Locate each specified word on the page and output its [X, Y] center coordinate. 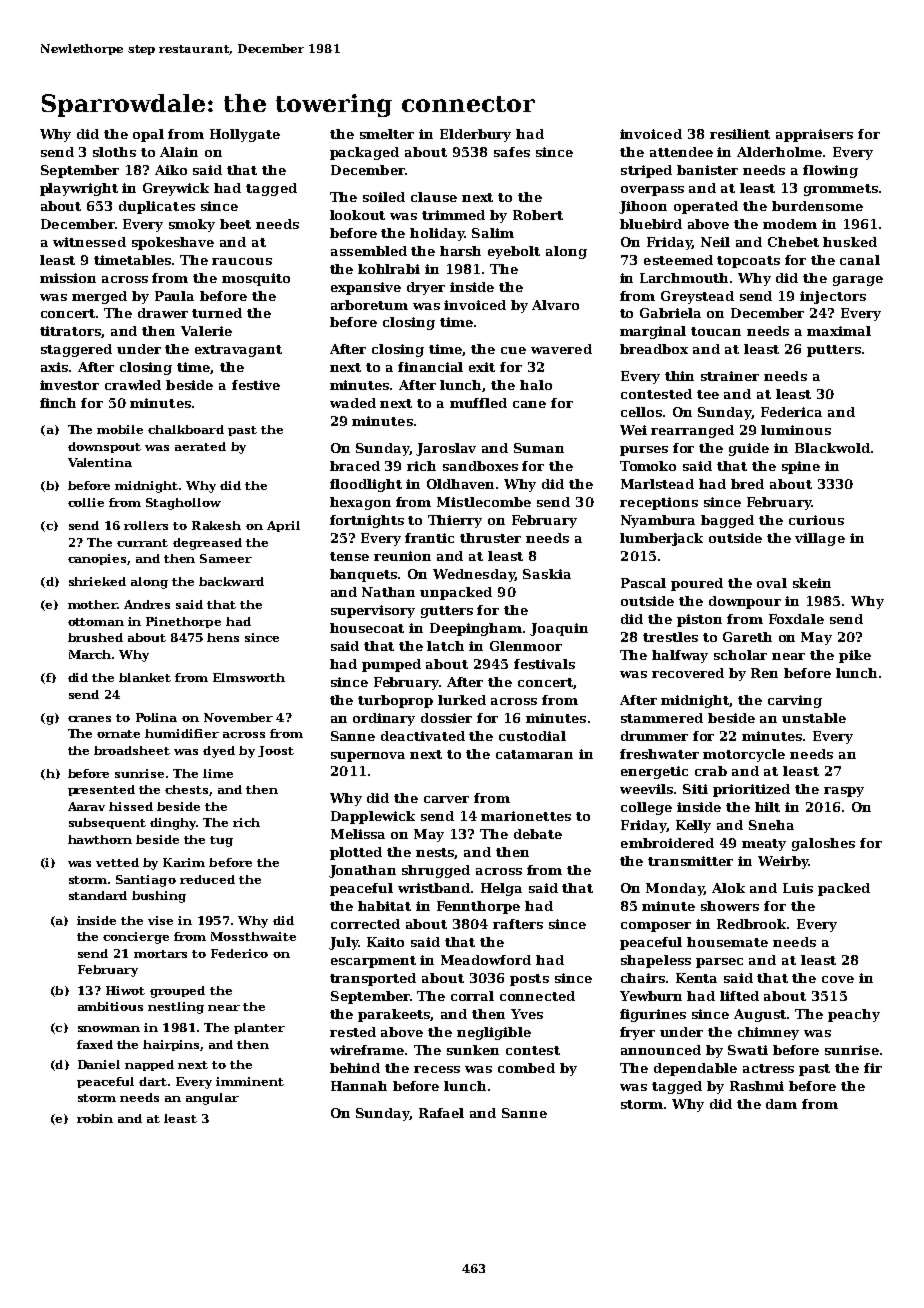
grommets [841, 190]
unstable [814, 718]
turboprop [395, 701]
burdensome [817, 206]
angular [212, 1099]
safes [512, 152]
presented [101, 790]
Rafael [441, 1113]
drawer [163, 313]
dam [781, 1104]
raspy [844, 792]
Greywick [176, 189]
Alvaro [555, 305]
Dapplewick [373, 817]
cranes [89, 719]
